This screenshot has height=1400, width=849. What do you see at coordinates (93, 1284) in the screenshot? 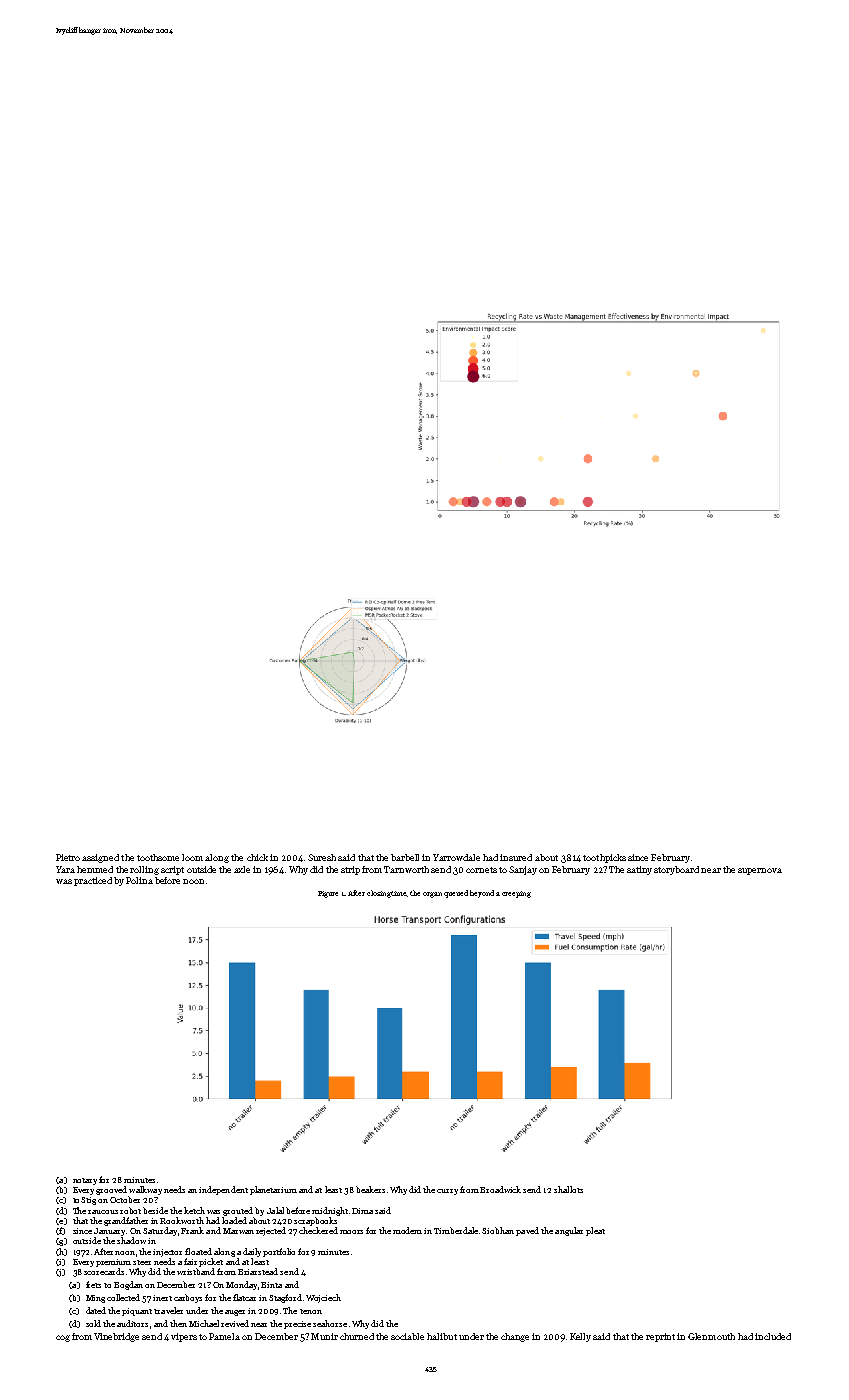
I see `frets` at bounding box center [93, 1284].
